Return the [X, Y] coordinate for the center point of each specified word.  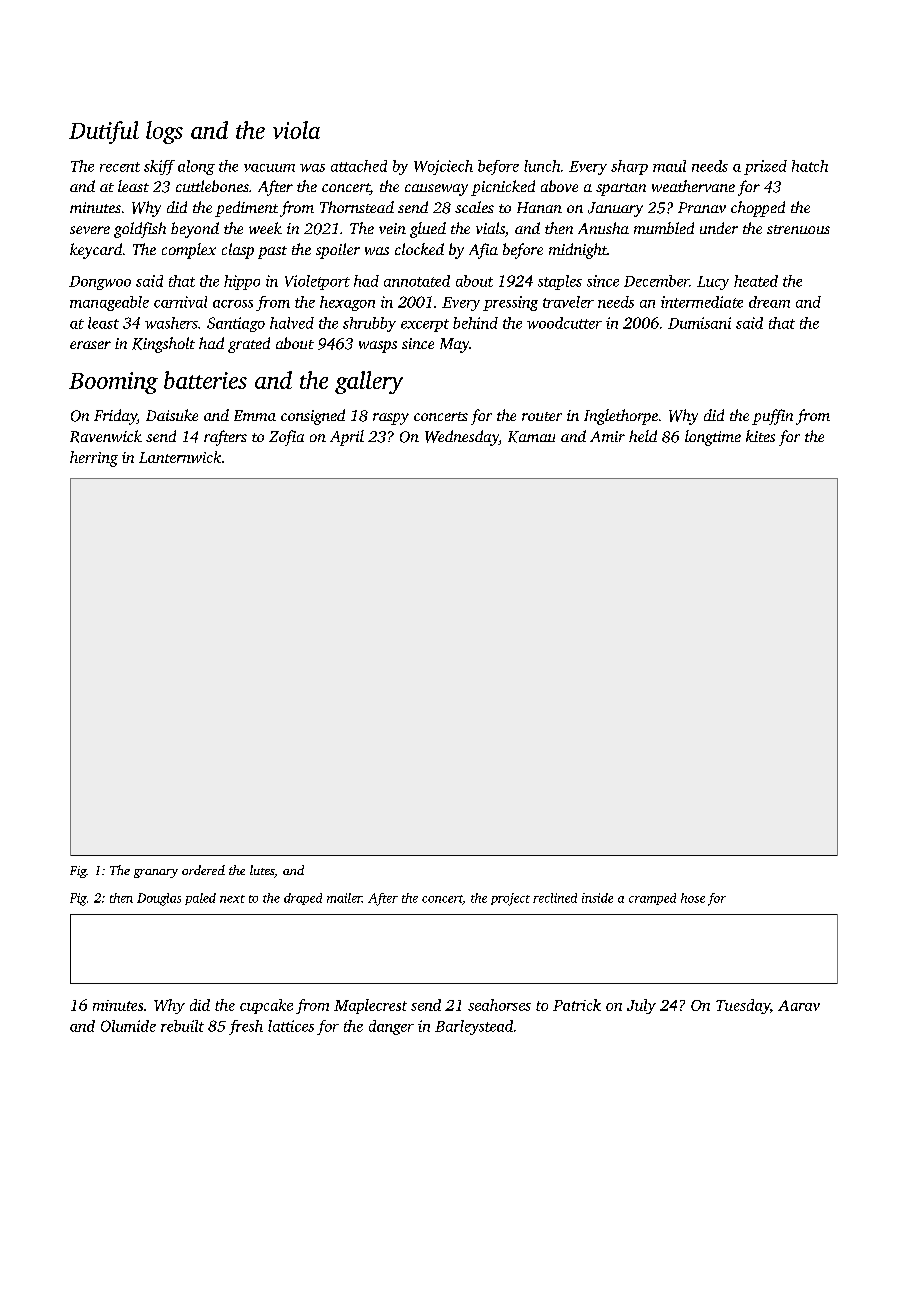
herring [94, 459]
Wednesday [462, 438]
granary [156, 873]
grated [249, 345]
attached [359, 166]
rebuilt [182, 1026]
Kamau [531, 437]
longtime [713, 438]
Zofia [286, 438]
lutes [262, 871]
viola [296, 130]
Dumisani [699, 323]
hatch [810, 166]
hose [693, 898]
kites [760, 436]
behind [475, 323]
